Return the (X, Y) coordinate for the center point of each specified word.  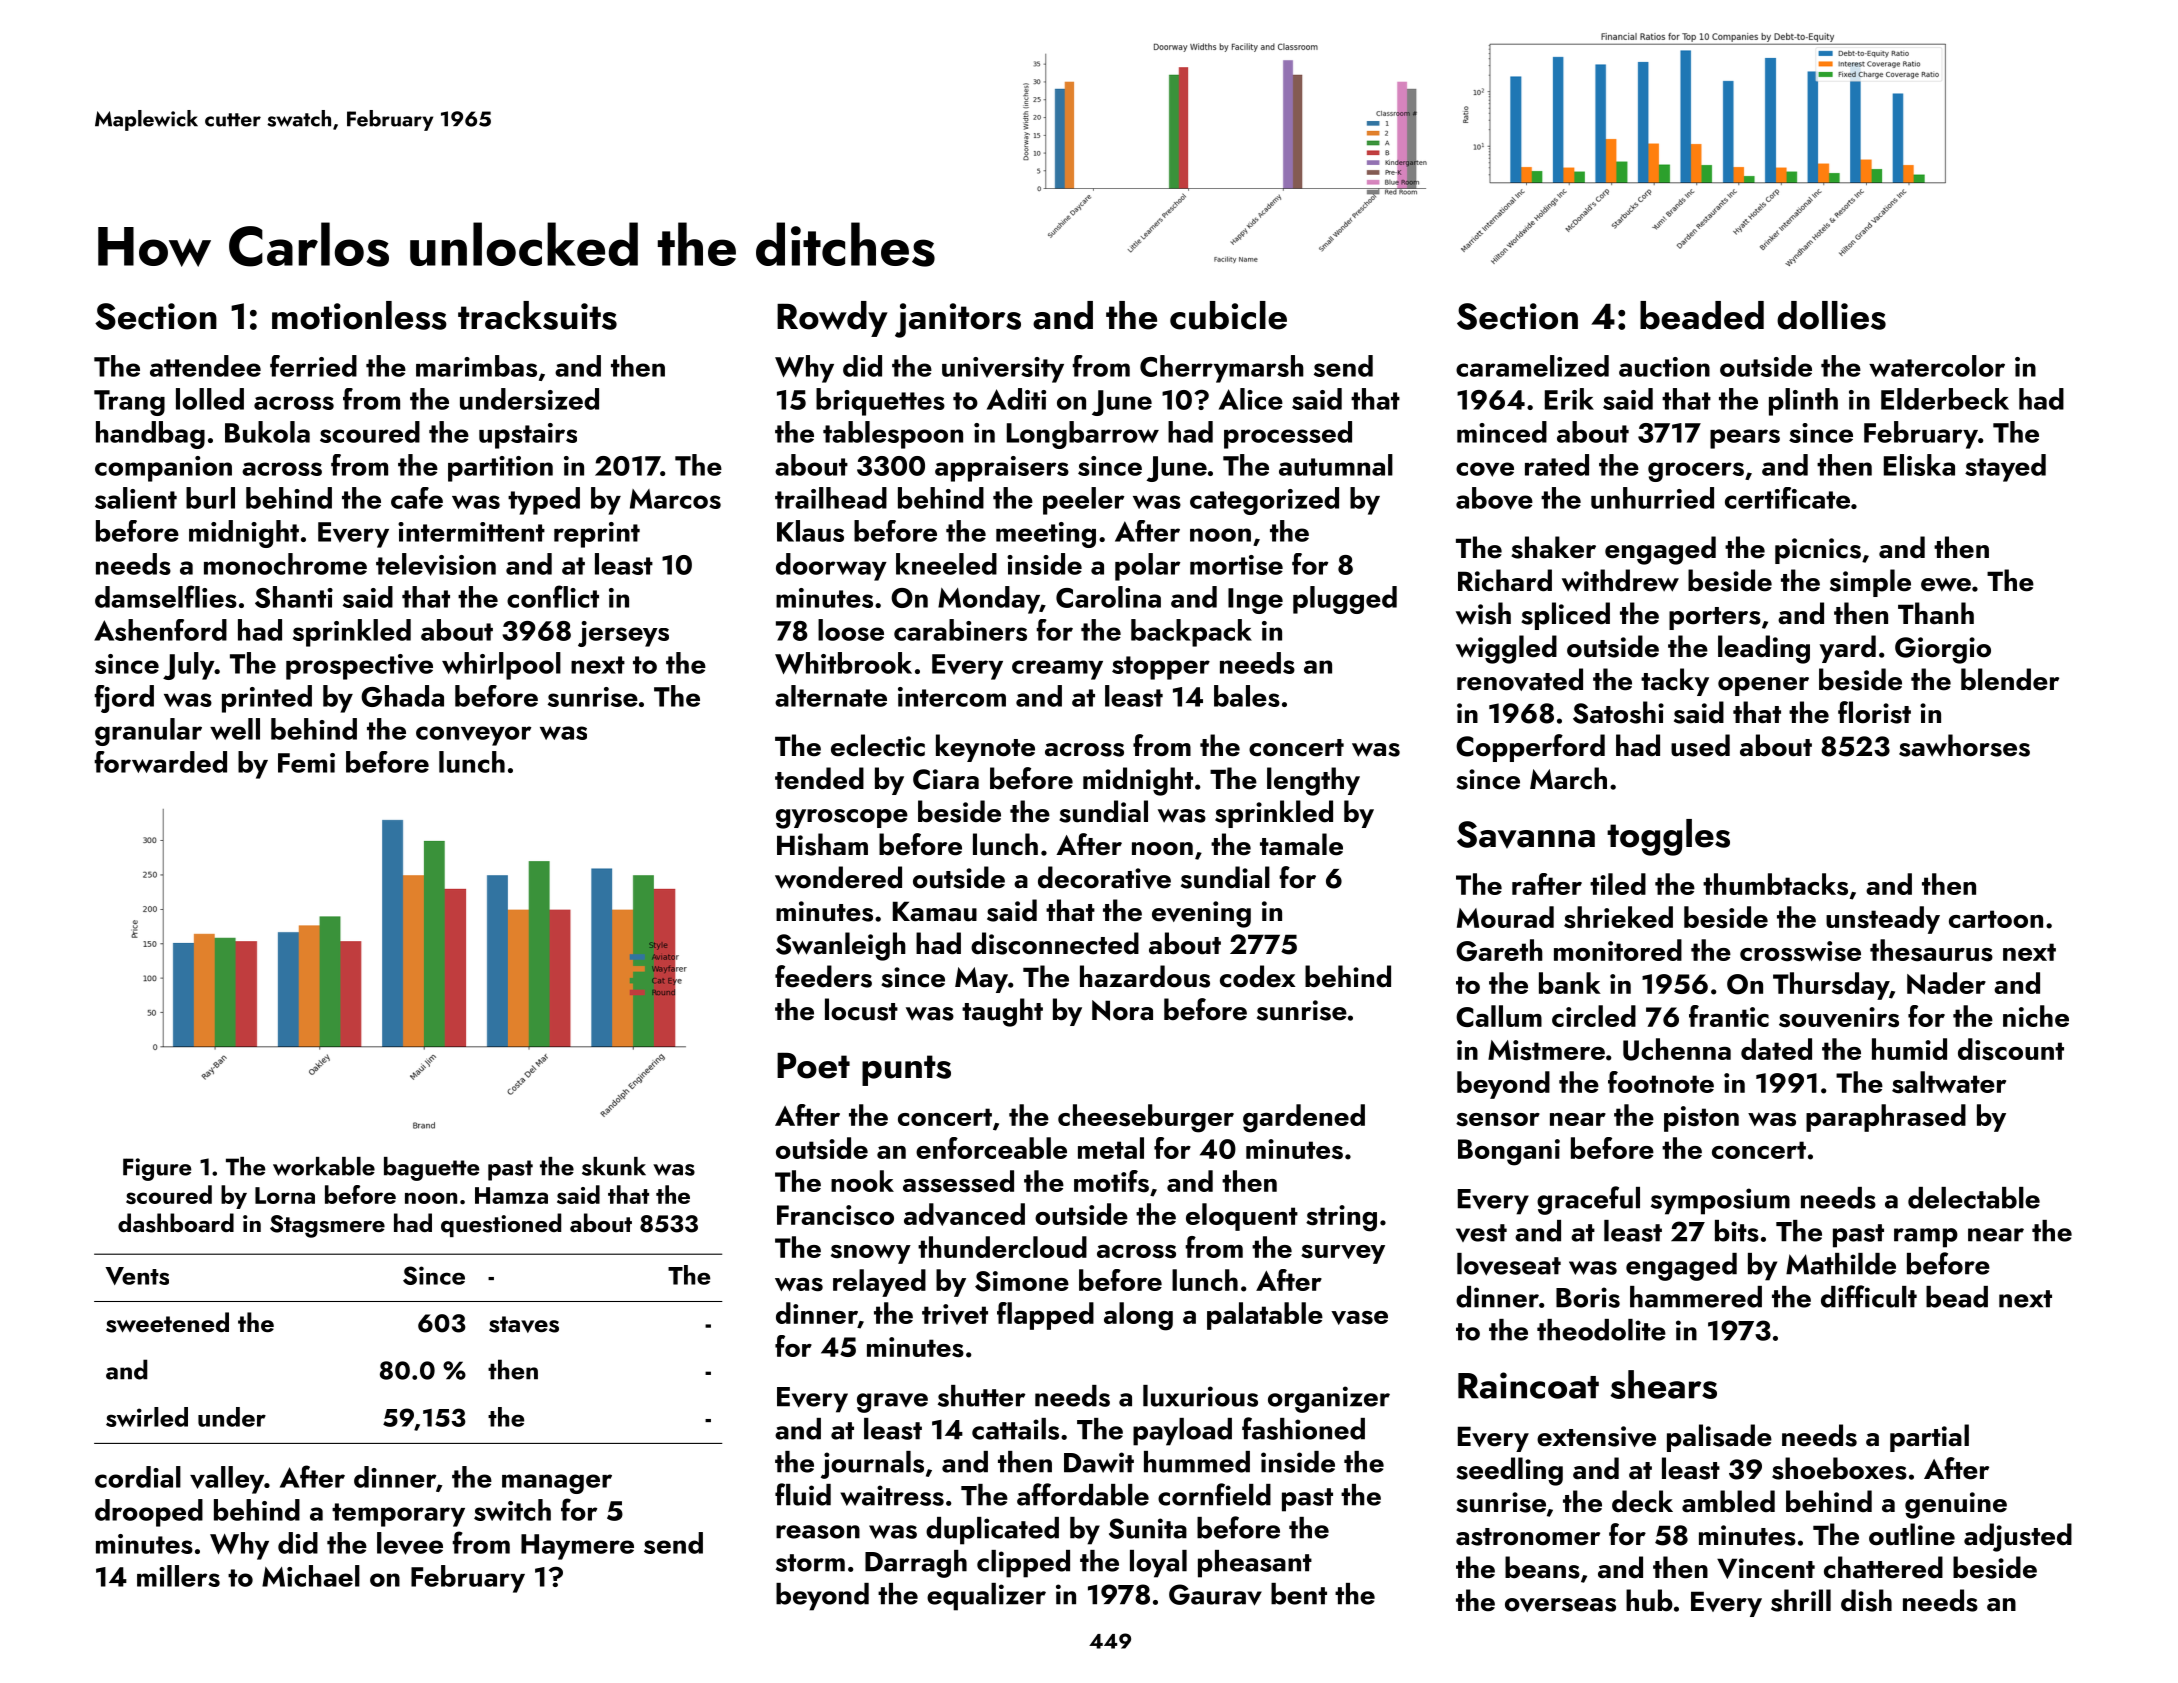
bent (1299, 1594)
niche (2036, 1016)
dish (1866, 1600)
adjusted (2018, 1537)
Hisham (822, 844)
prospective (359, 667)
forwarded (160, 762)
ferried (313, 366)
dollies (1831, 315)
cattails (1015, 1429)
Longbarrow (1083, 435)
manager (557, 1484)
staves (524, 1324)
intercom (952, 697)
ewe (1946, 585)
